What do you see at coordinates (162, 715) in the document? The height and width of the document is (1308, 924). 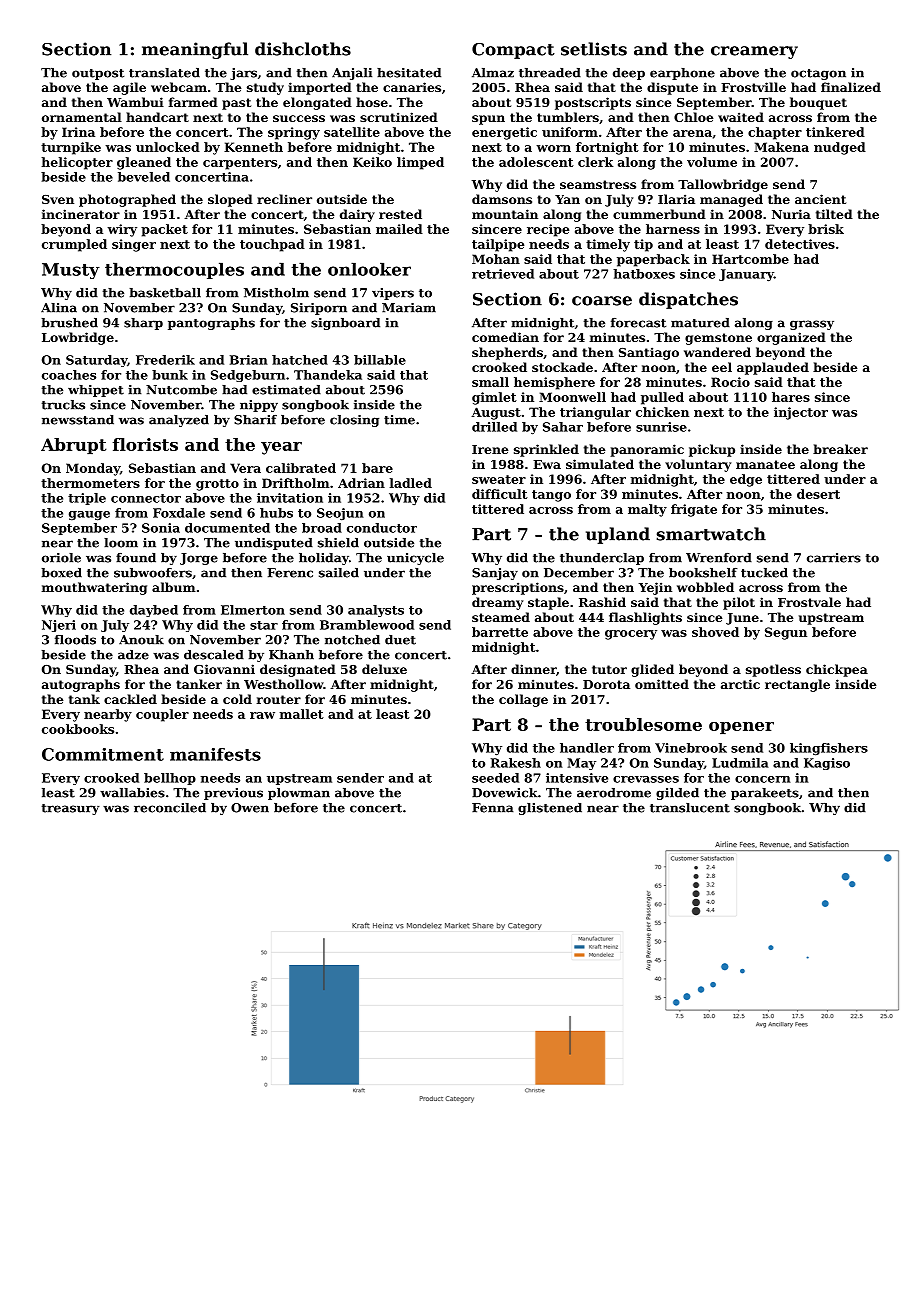 I see `coupler` at bounding box center [162, 715].
